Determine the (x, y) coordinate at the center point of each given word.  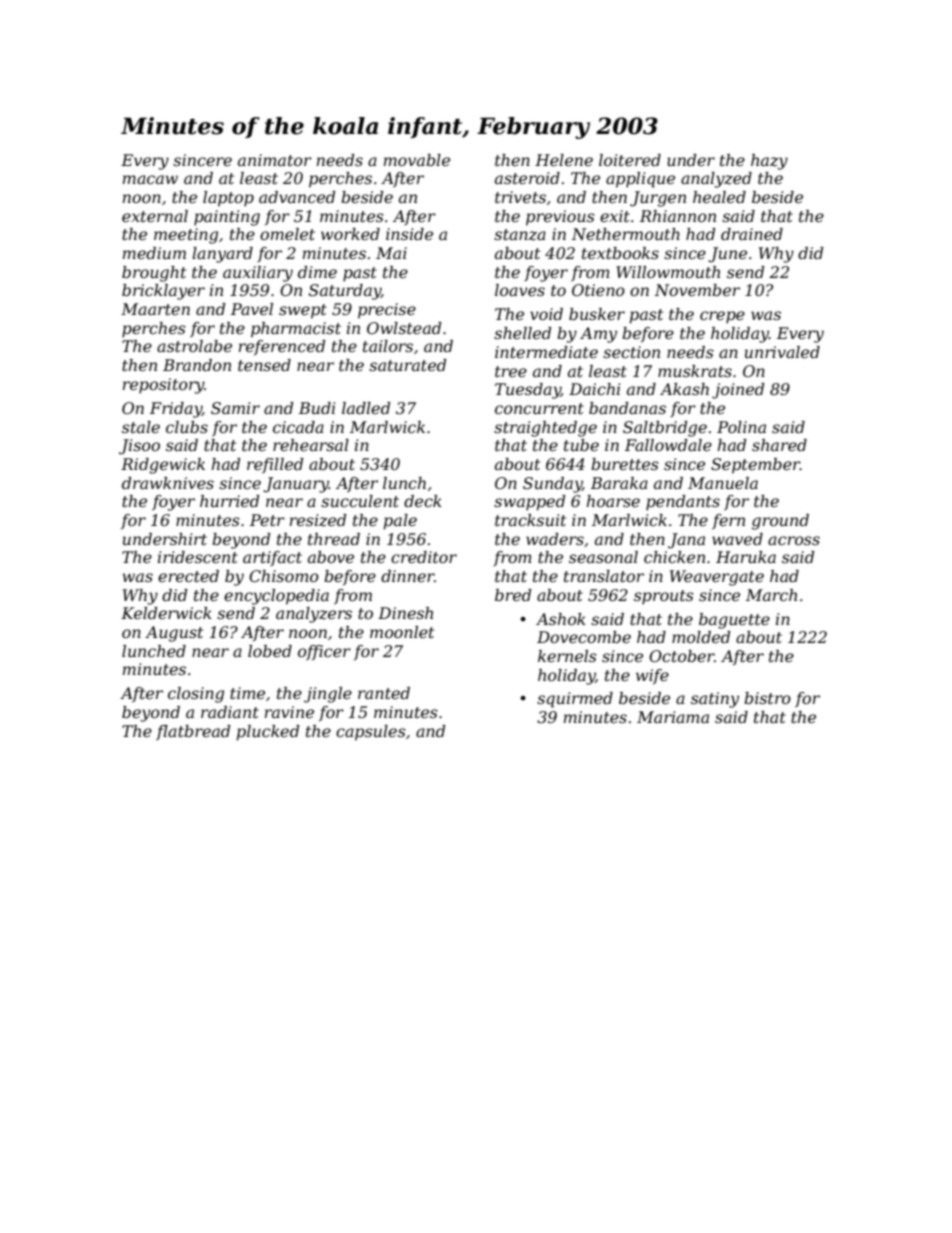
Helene (564, 160)
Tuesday (528, 391)
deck (423, 501)
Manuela (723, 483)
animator (275, 160)
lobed (270, 651)
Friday (176, 410)
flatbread (193, 732)
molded (701, 637)
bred (513, 595)
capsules (371, 733)
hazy (769, 162)
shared (779, 445)
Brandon (197, 365)
